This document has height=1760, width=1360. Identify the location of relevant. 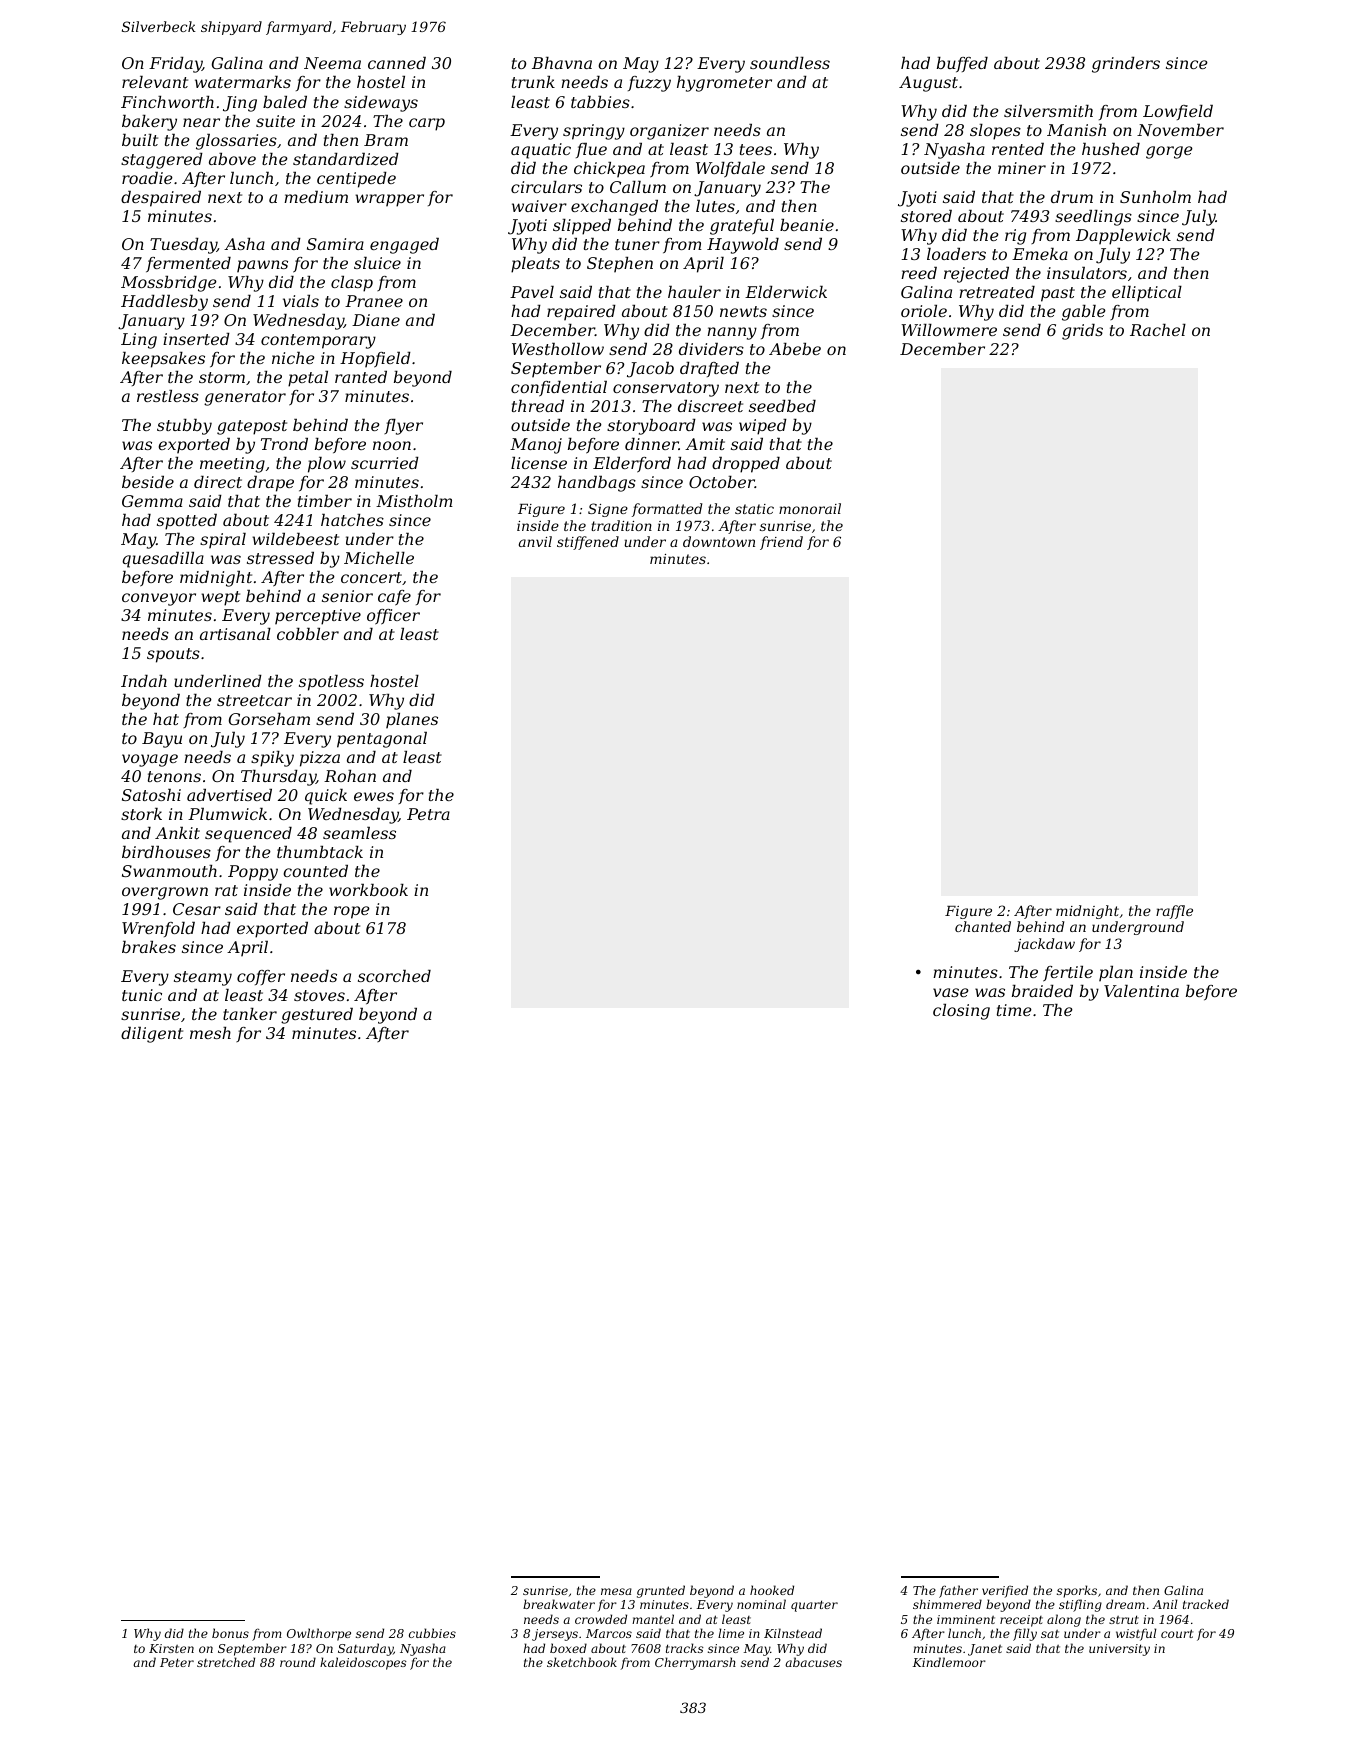
(155, 82).
